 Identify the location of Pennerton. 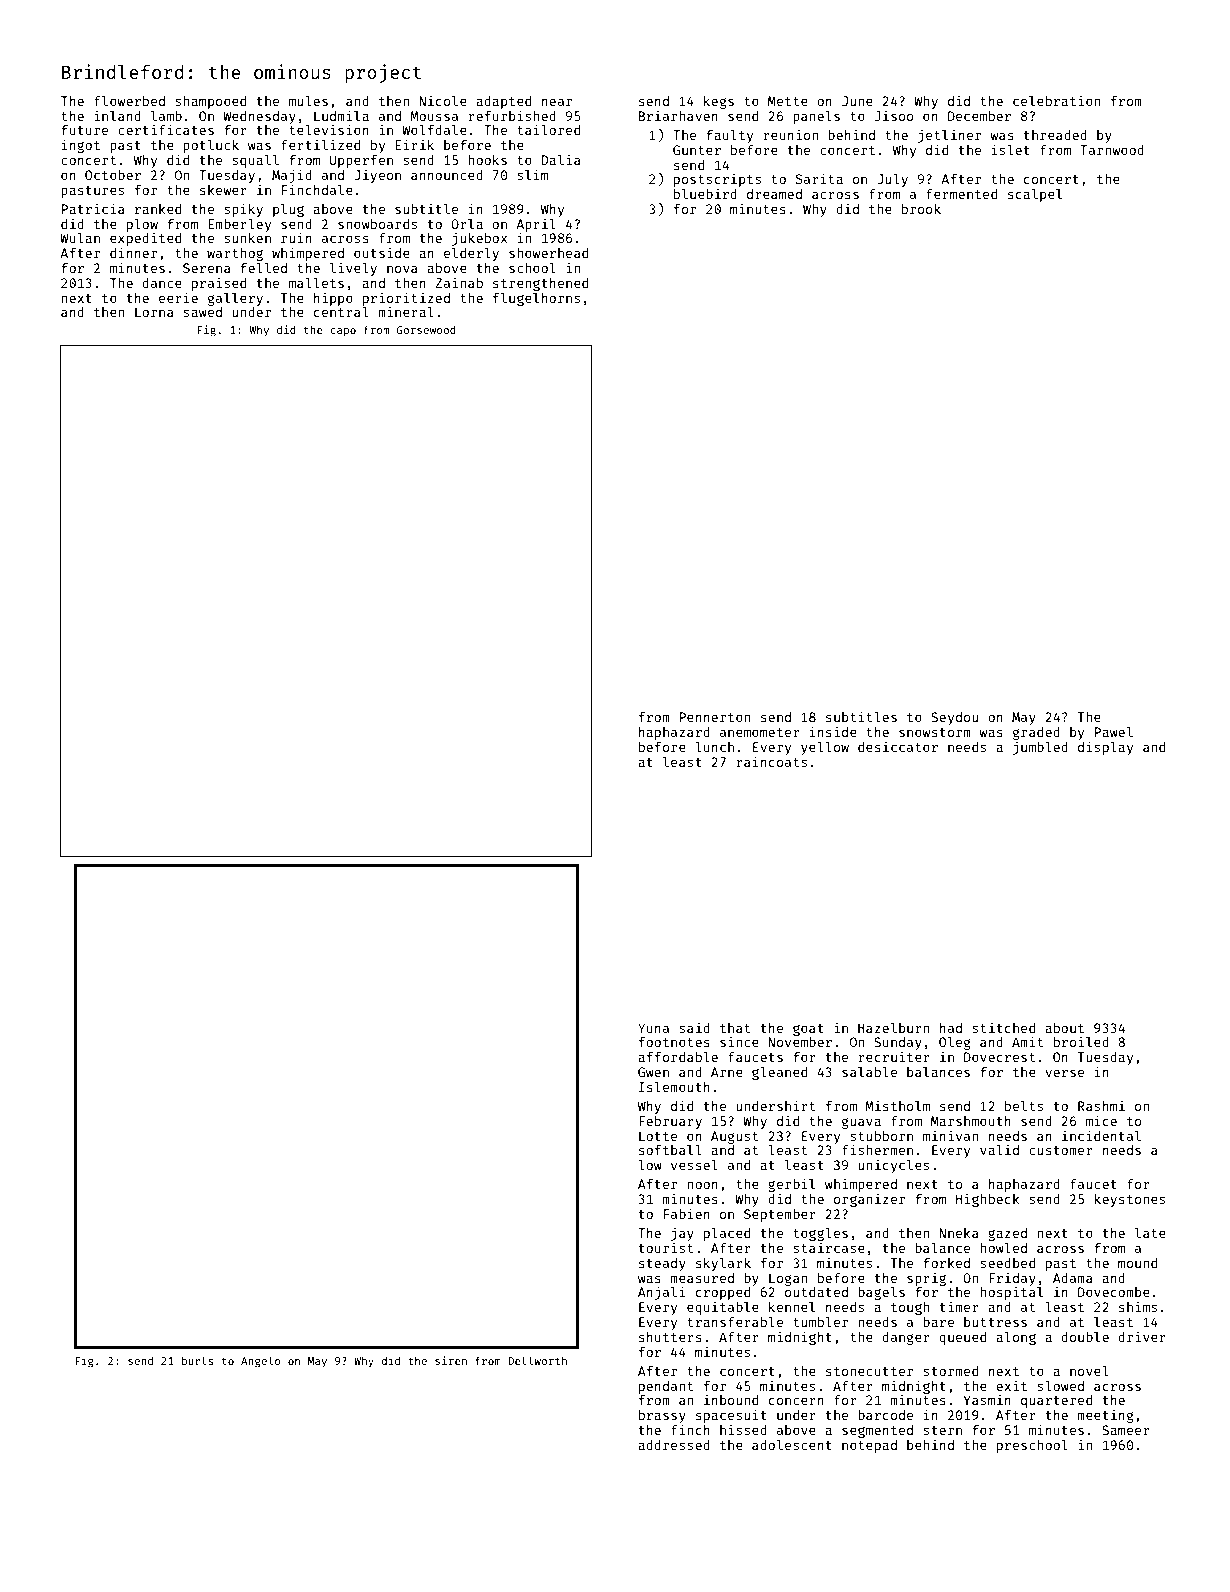
(715, 717).
